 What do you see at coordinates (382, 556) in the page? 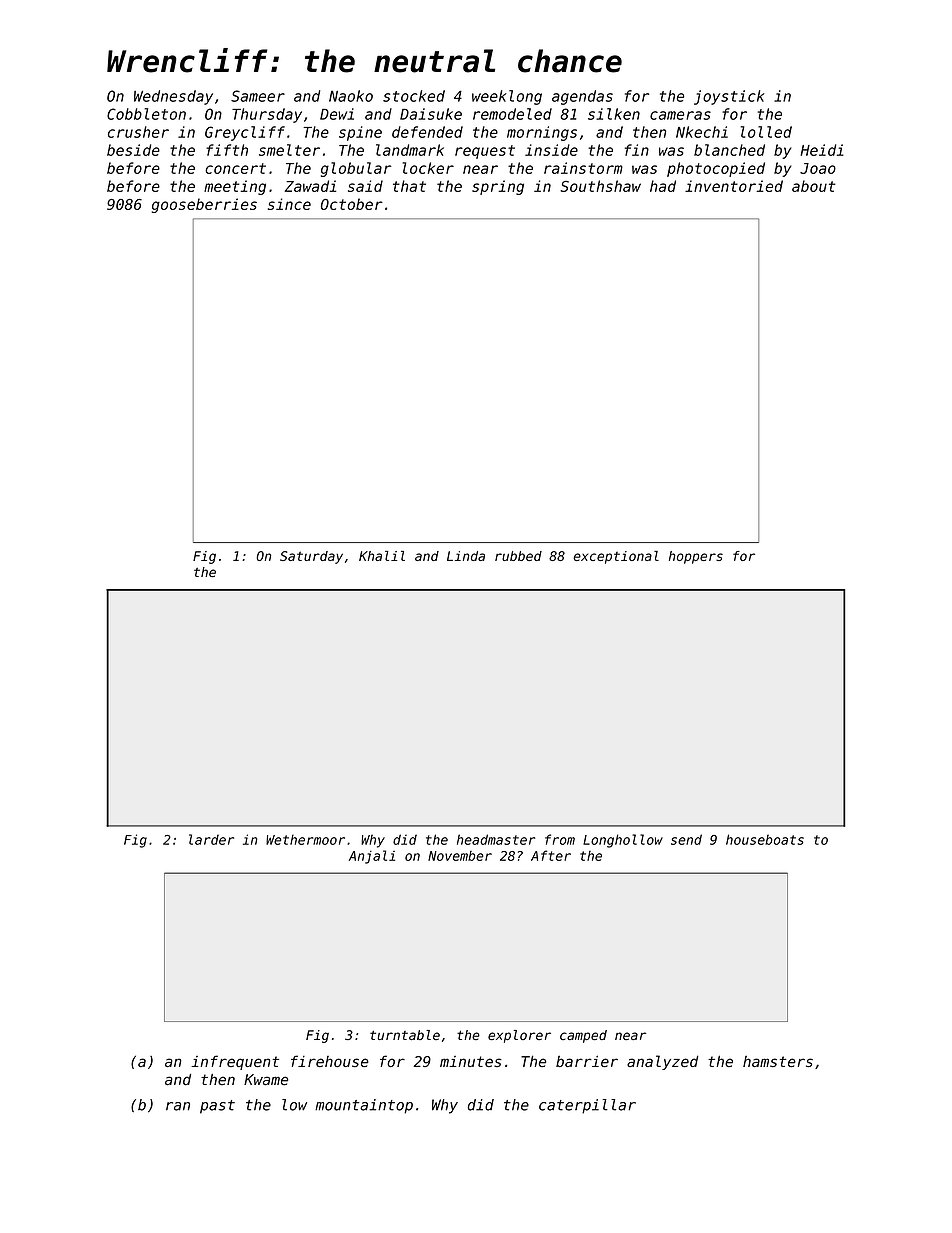
I see `Khalil` at bounding box center [382, 556].
